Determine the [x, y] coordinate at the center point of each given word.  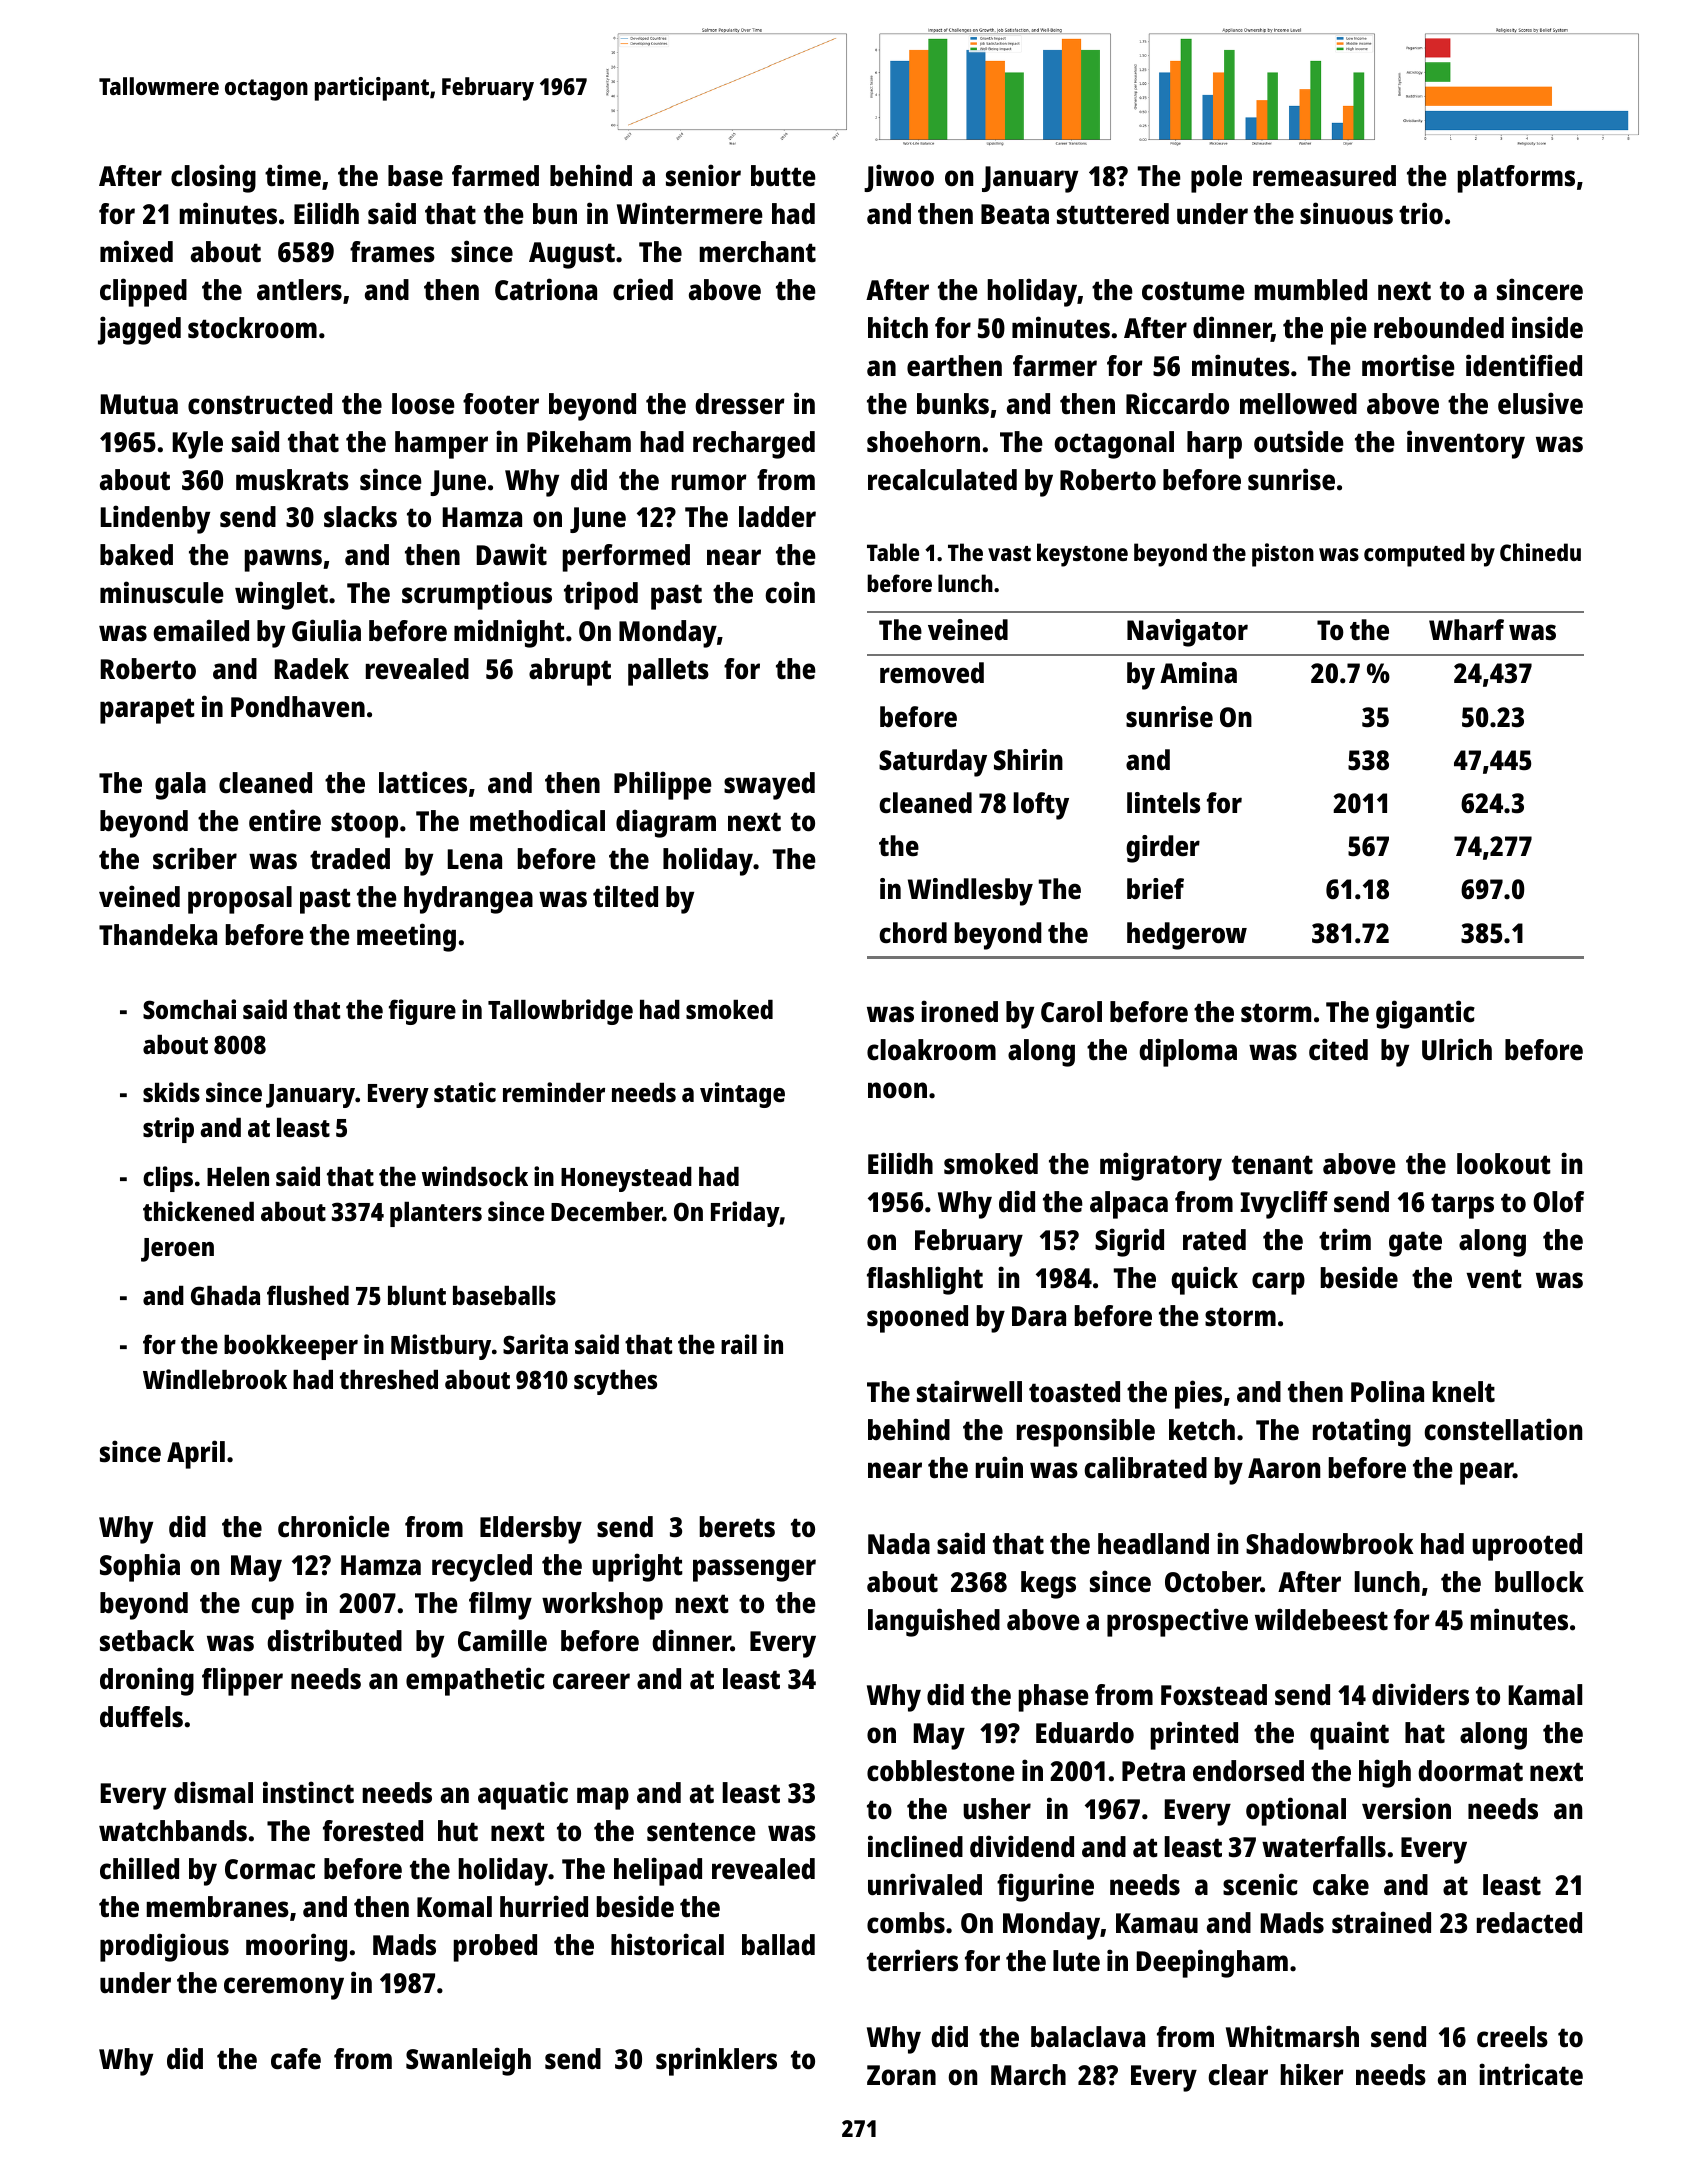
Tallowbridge [560, 1012]
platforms [1516, 179]
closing [213, 178]
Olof [1558, 1202]
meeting [406, 937]
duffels [141, 1717]
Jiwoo [899, 178]
